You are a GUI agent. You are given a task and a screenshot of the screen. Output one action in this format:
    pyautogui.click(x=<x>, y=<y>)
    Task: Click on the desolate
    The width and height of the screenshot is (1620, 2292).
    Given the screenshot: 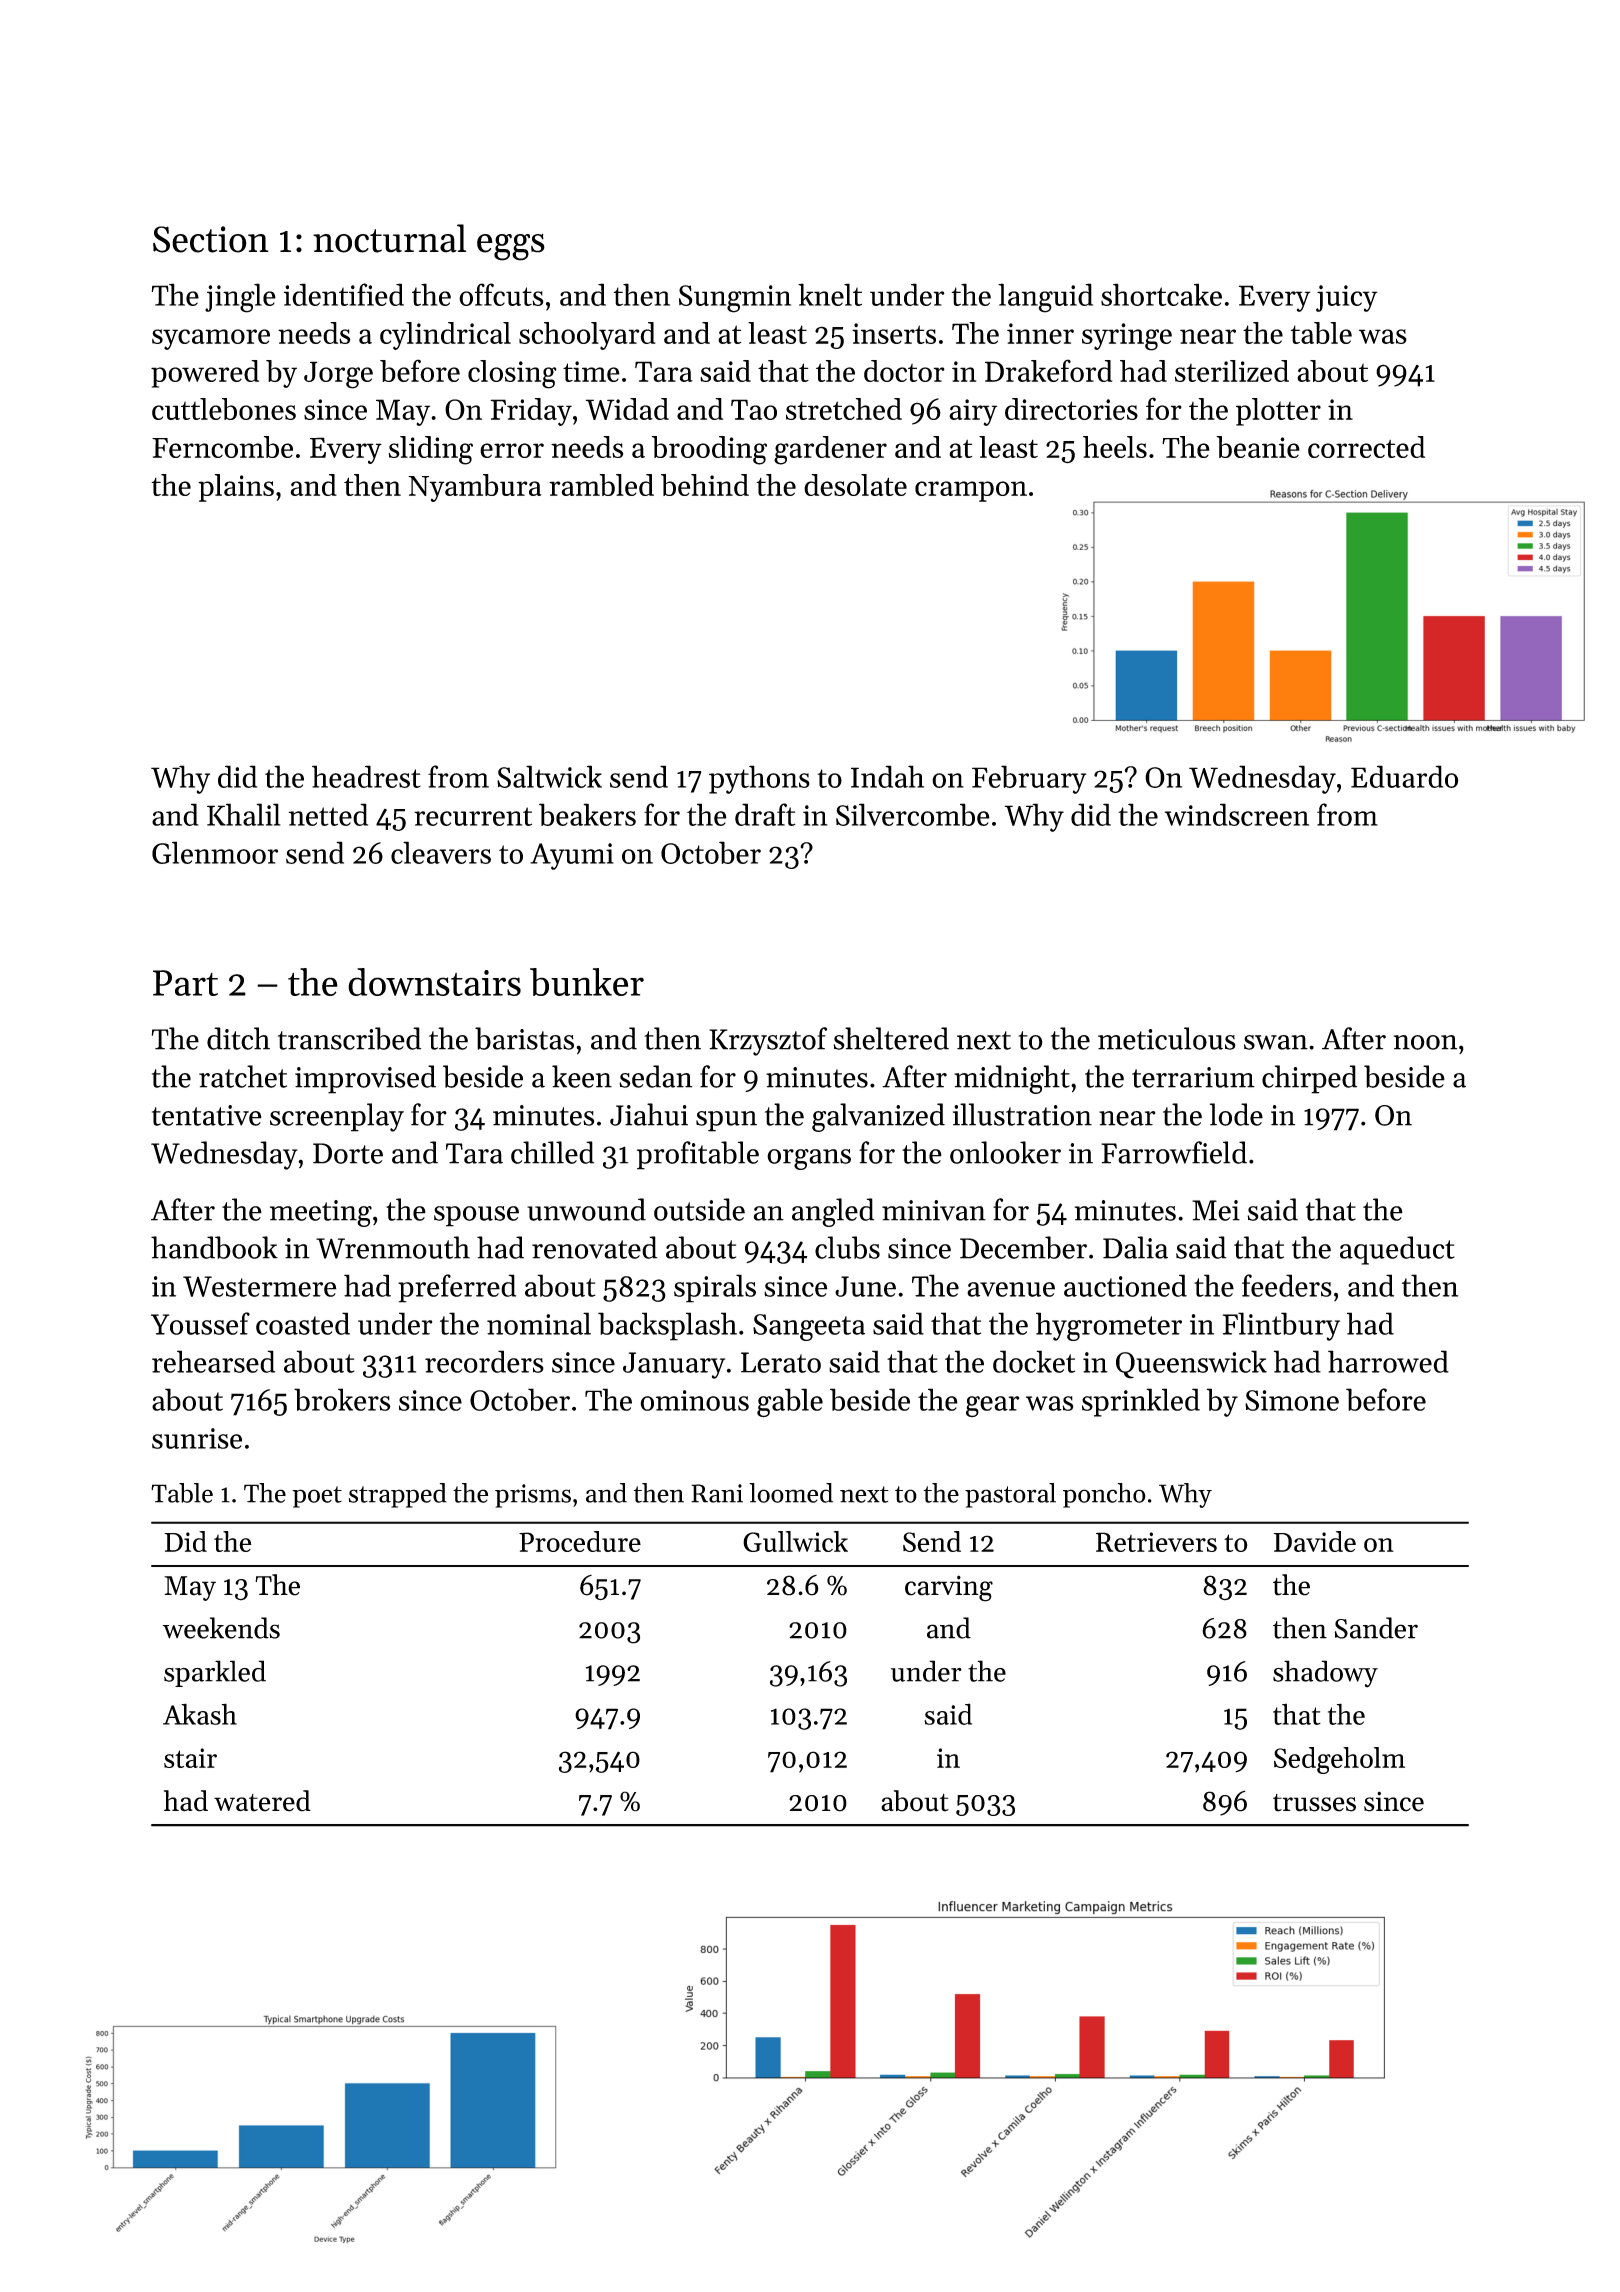 What is the action you would take?
    pyautogui.click(x=855, y=485)
